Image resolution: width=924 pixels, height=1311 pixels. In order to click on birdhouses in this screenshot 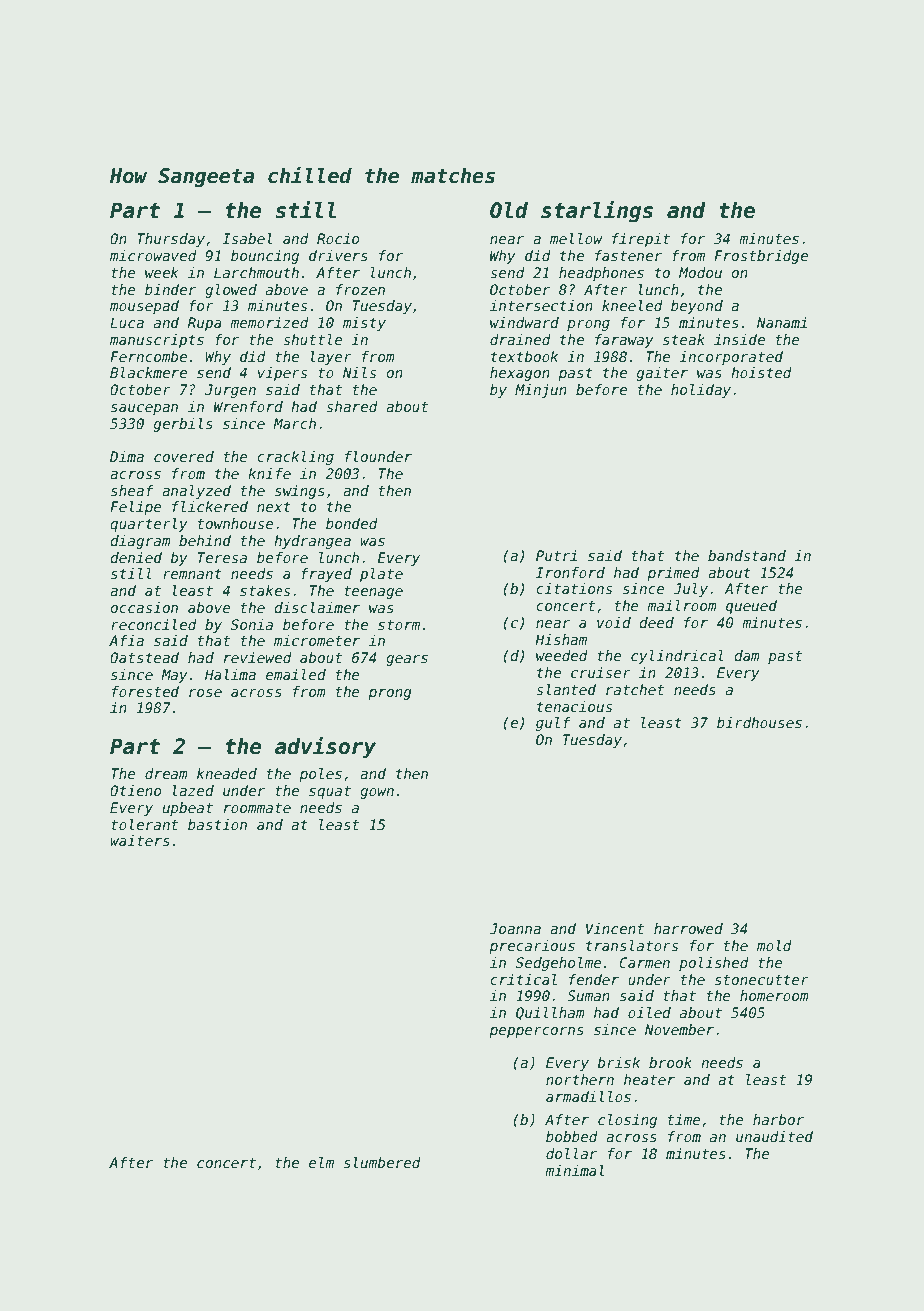, I will do `click(759, 722)`.
